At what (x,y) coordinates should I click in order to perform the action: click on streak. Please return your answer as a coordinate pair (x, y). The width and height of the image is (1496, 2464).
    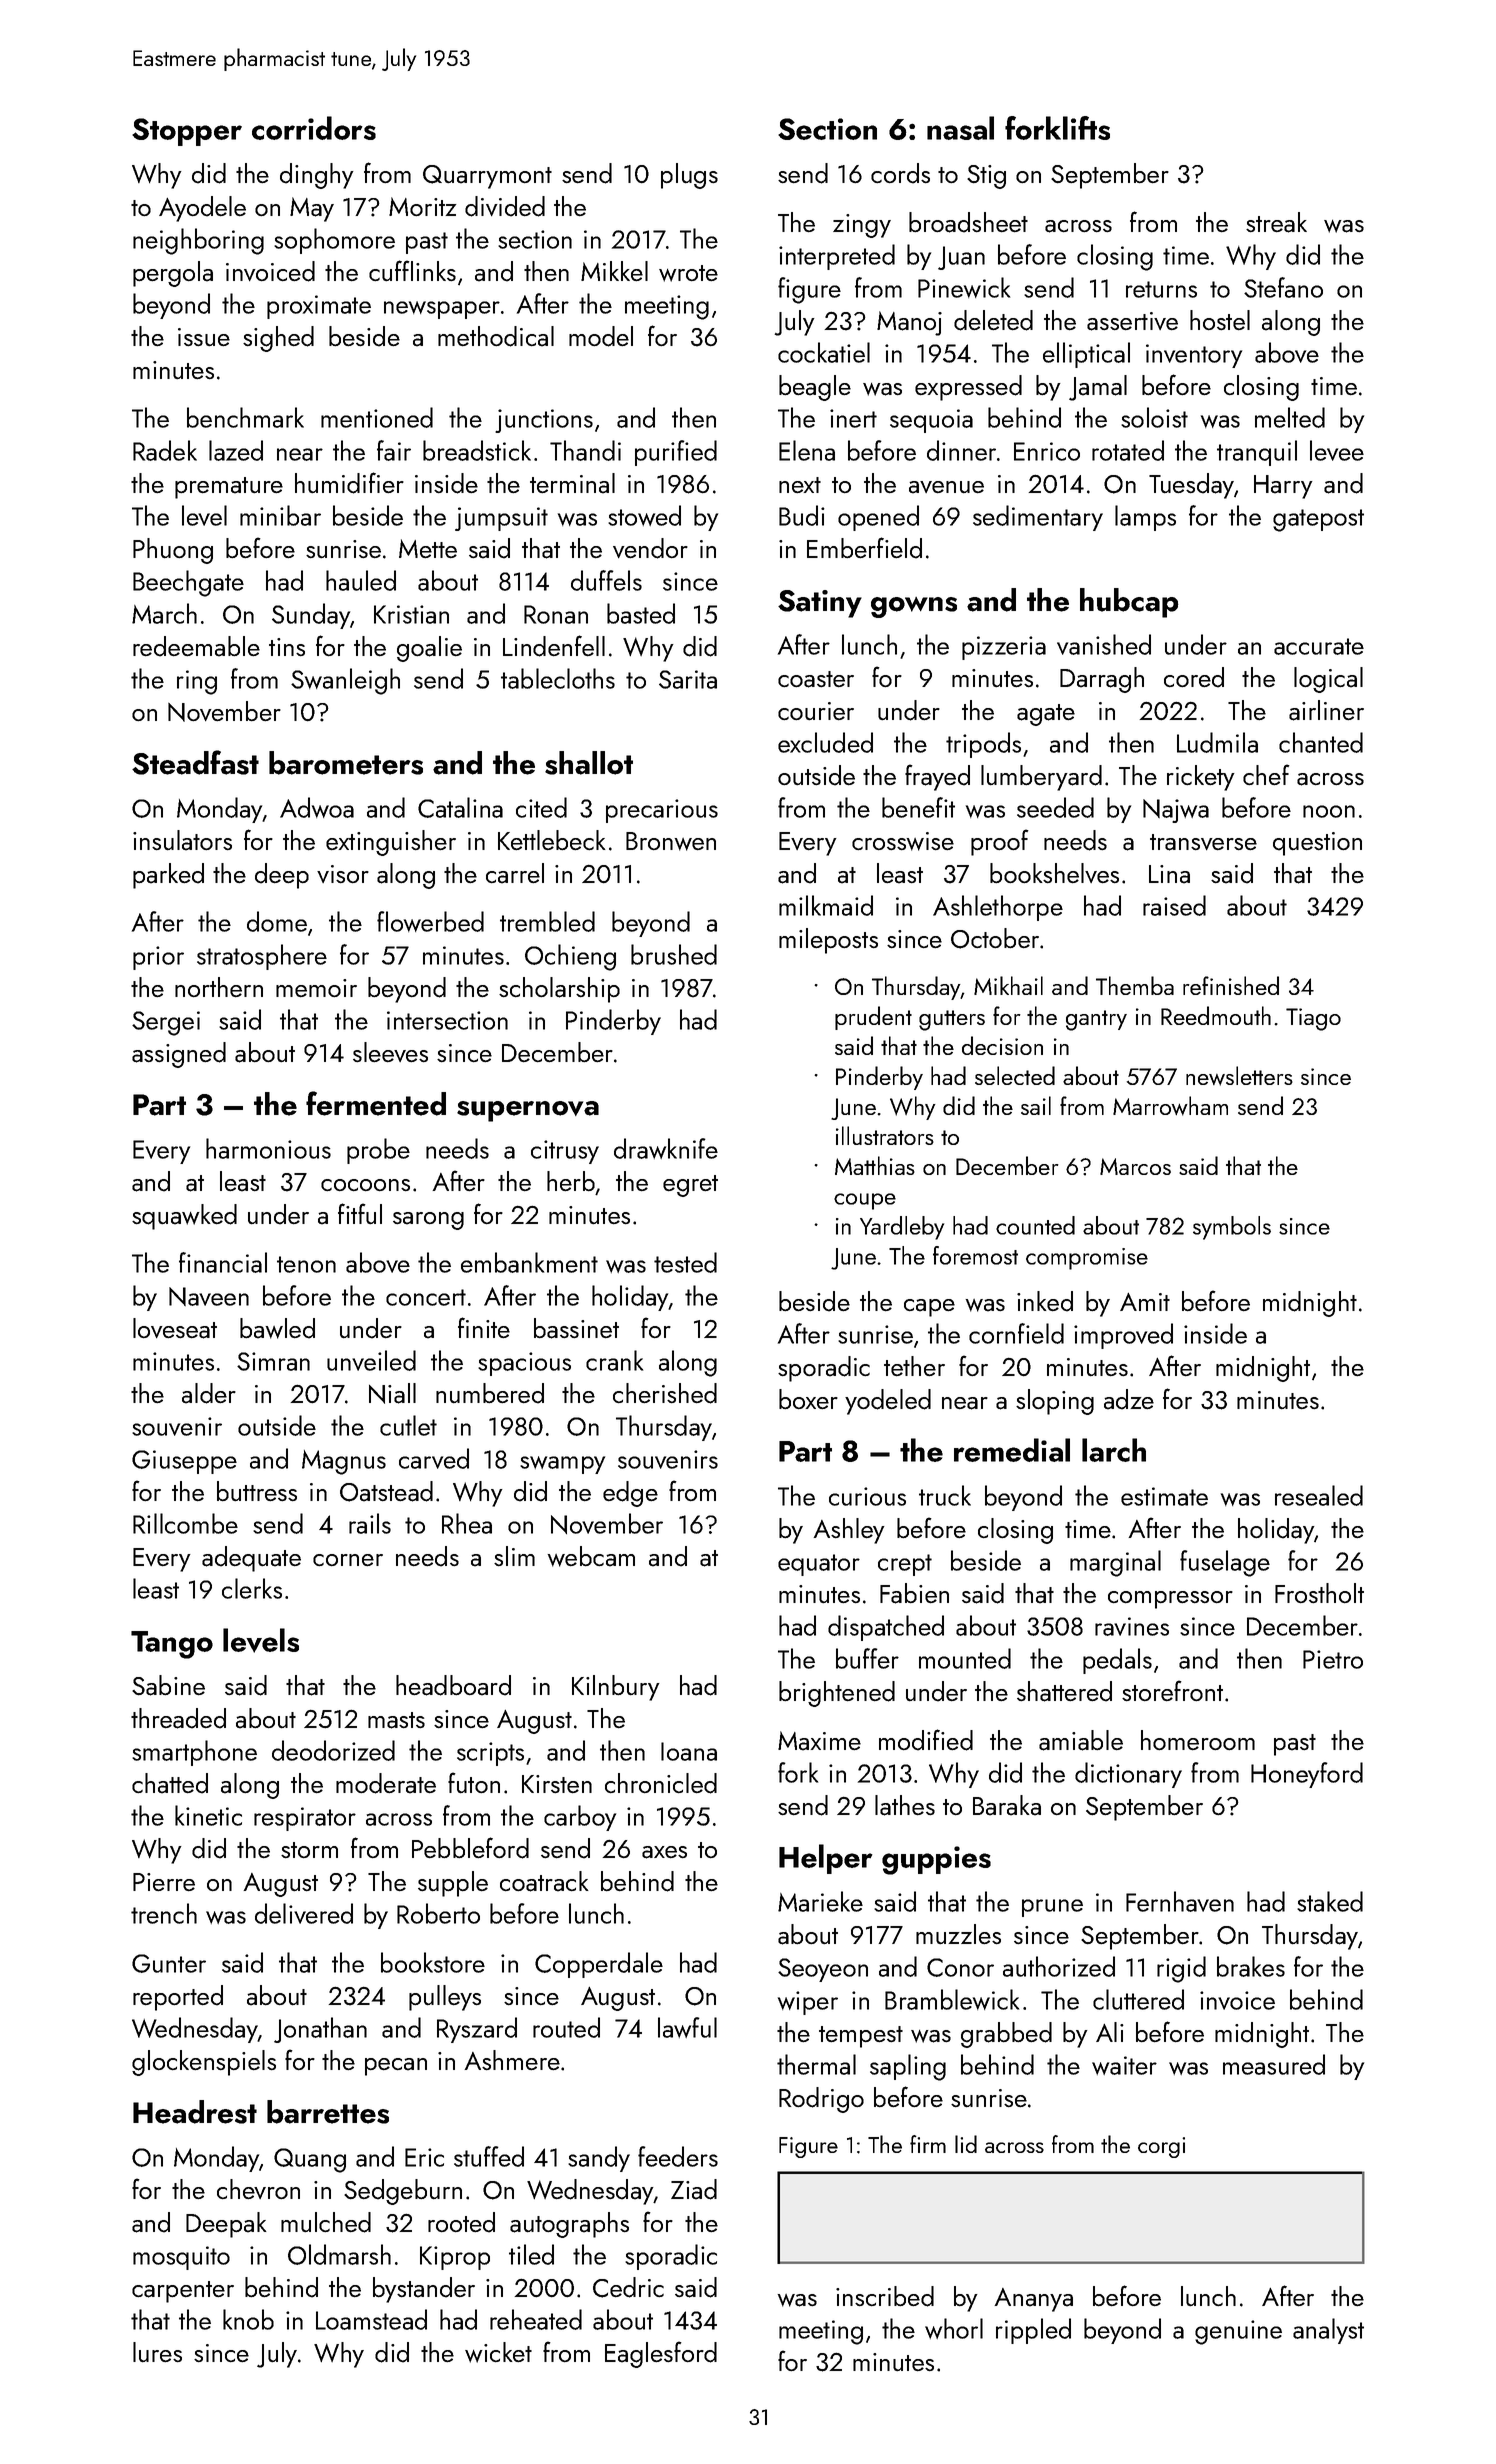
    Looking at the image, I should click on (1276, 222).
